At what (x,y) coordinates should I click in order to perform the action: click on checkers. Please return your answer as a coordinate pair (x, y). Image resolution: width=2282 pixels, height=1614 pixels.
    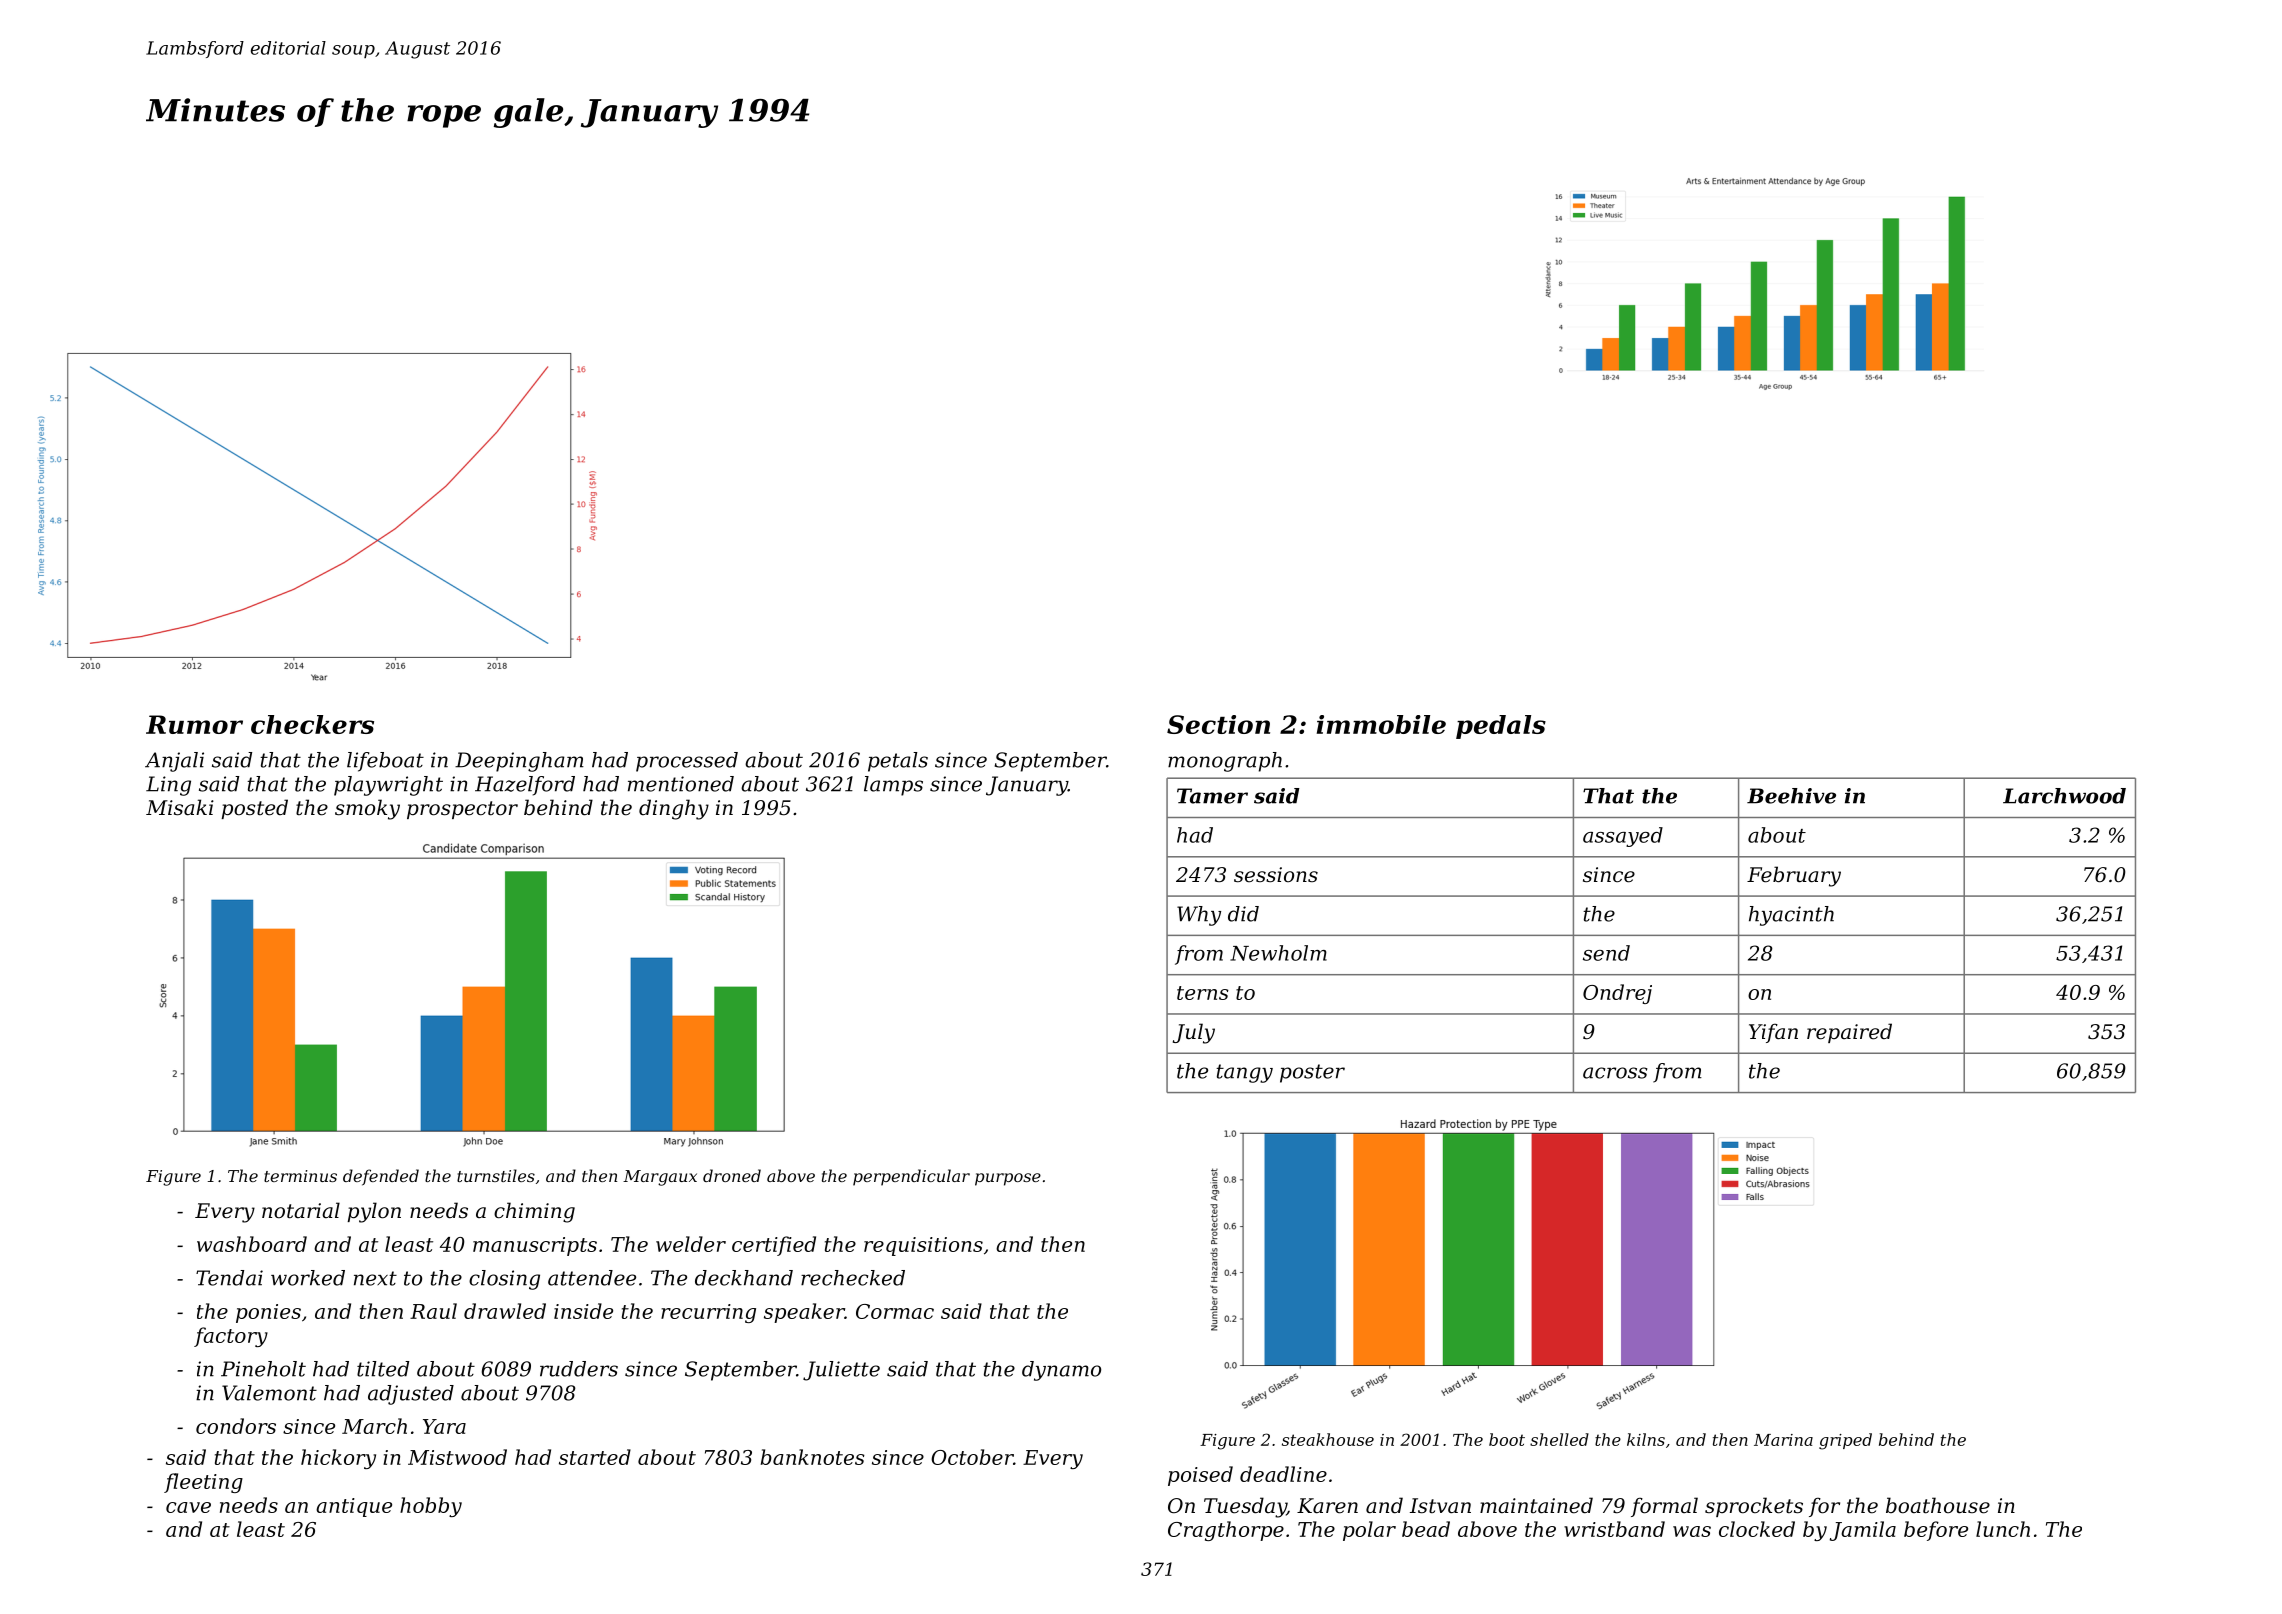
    Looking at the image, I should click on (312, 724).
